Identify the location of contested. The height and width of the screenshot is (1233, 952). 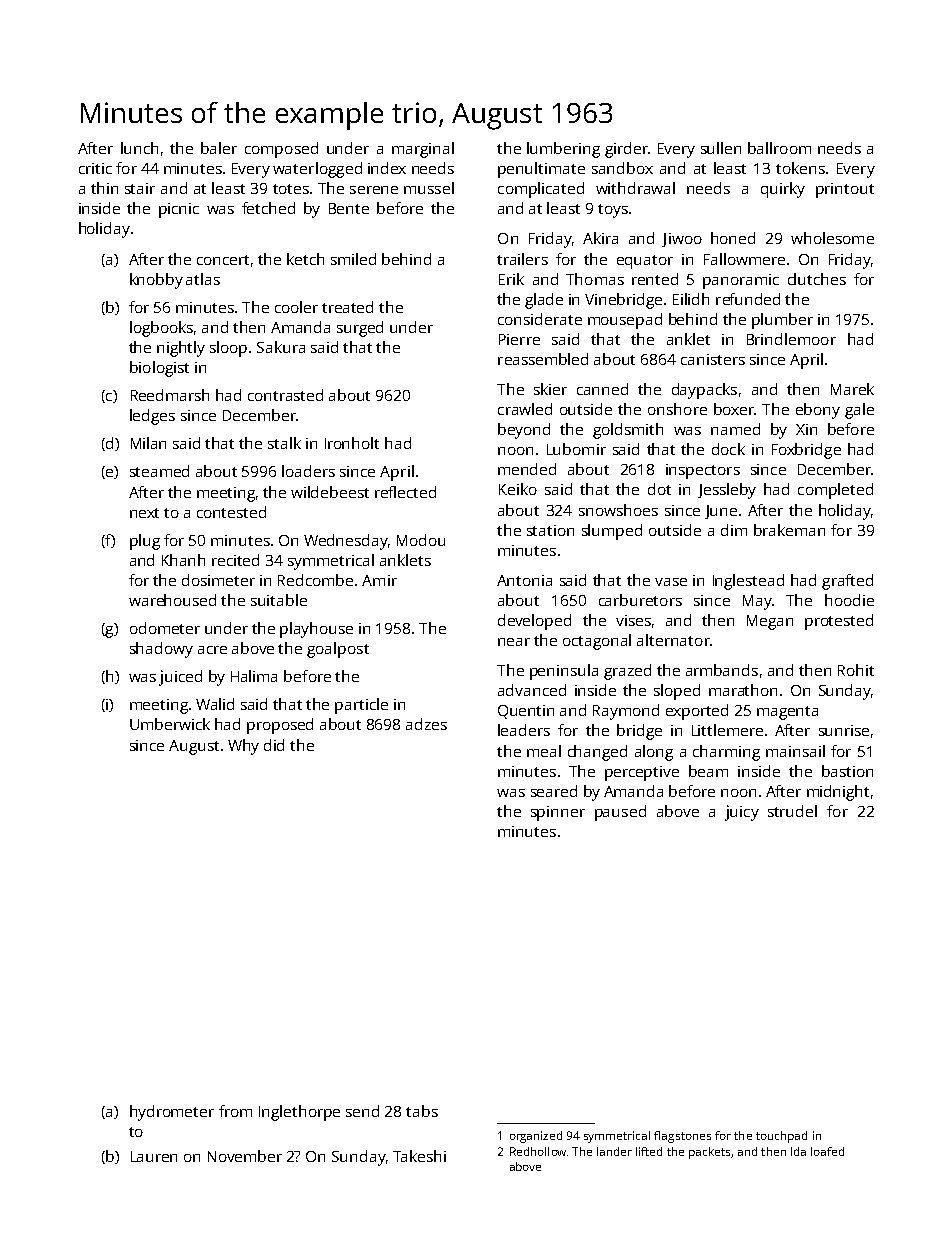
(231, 512).
